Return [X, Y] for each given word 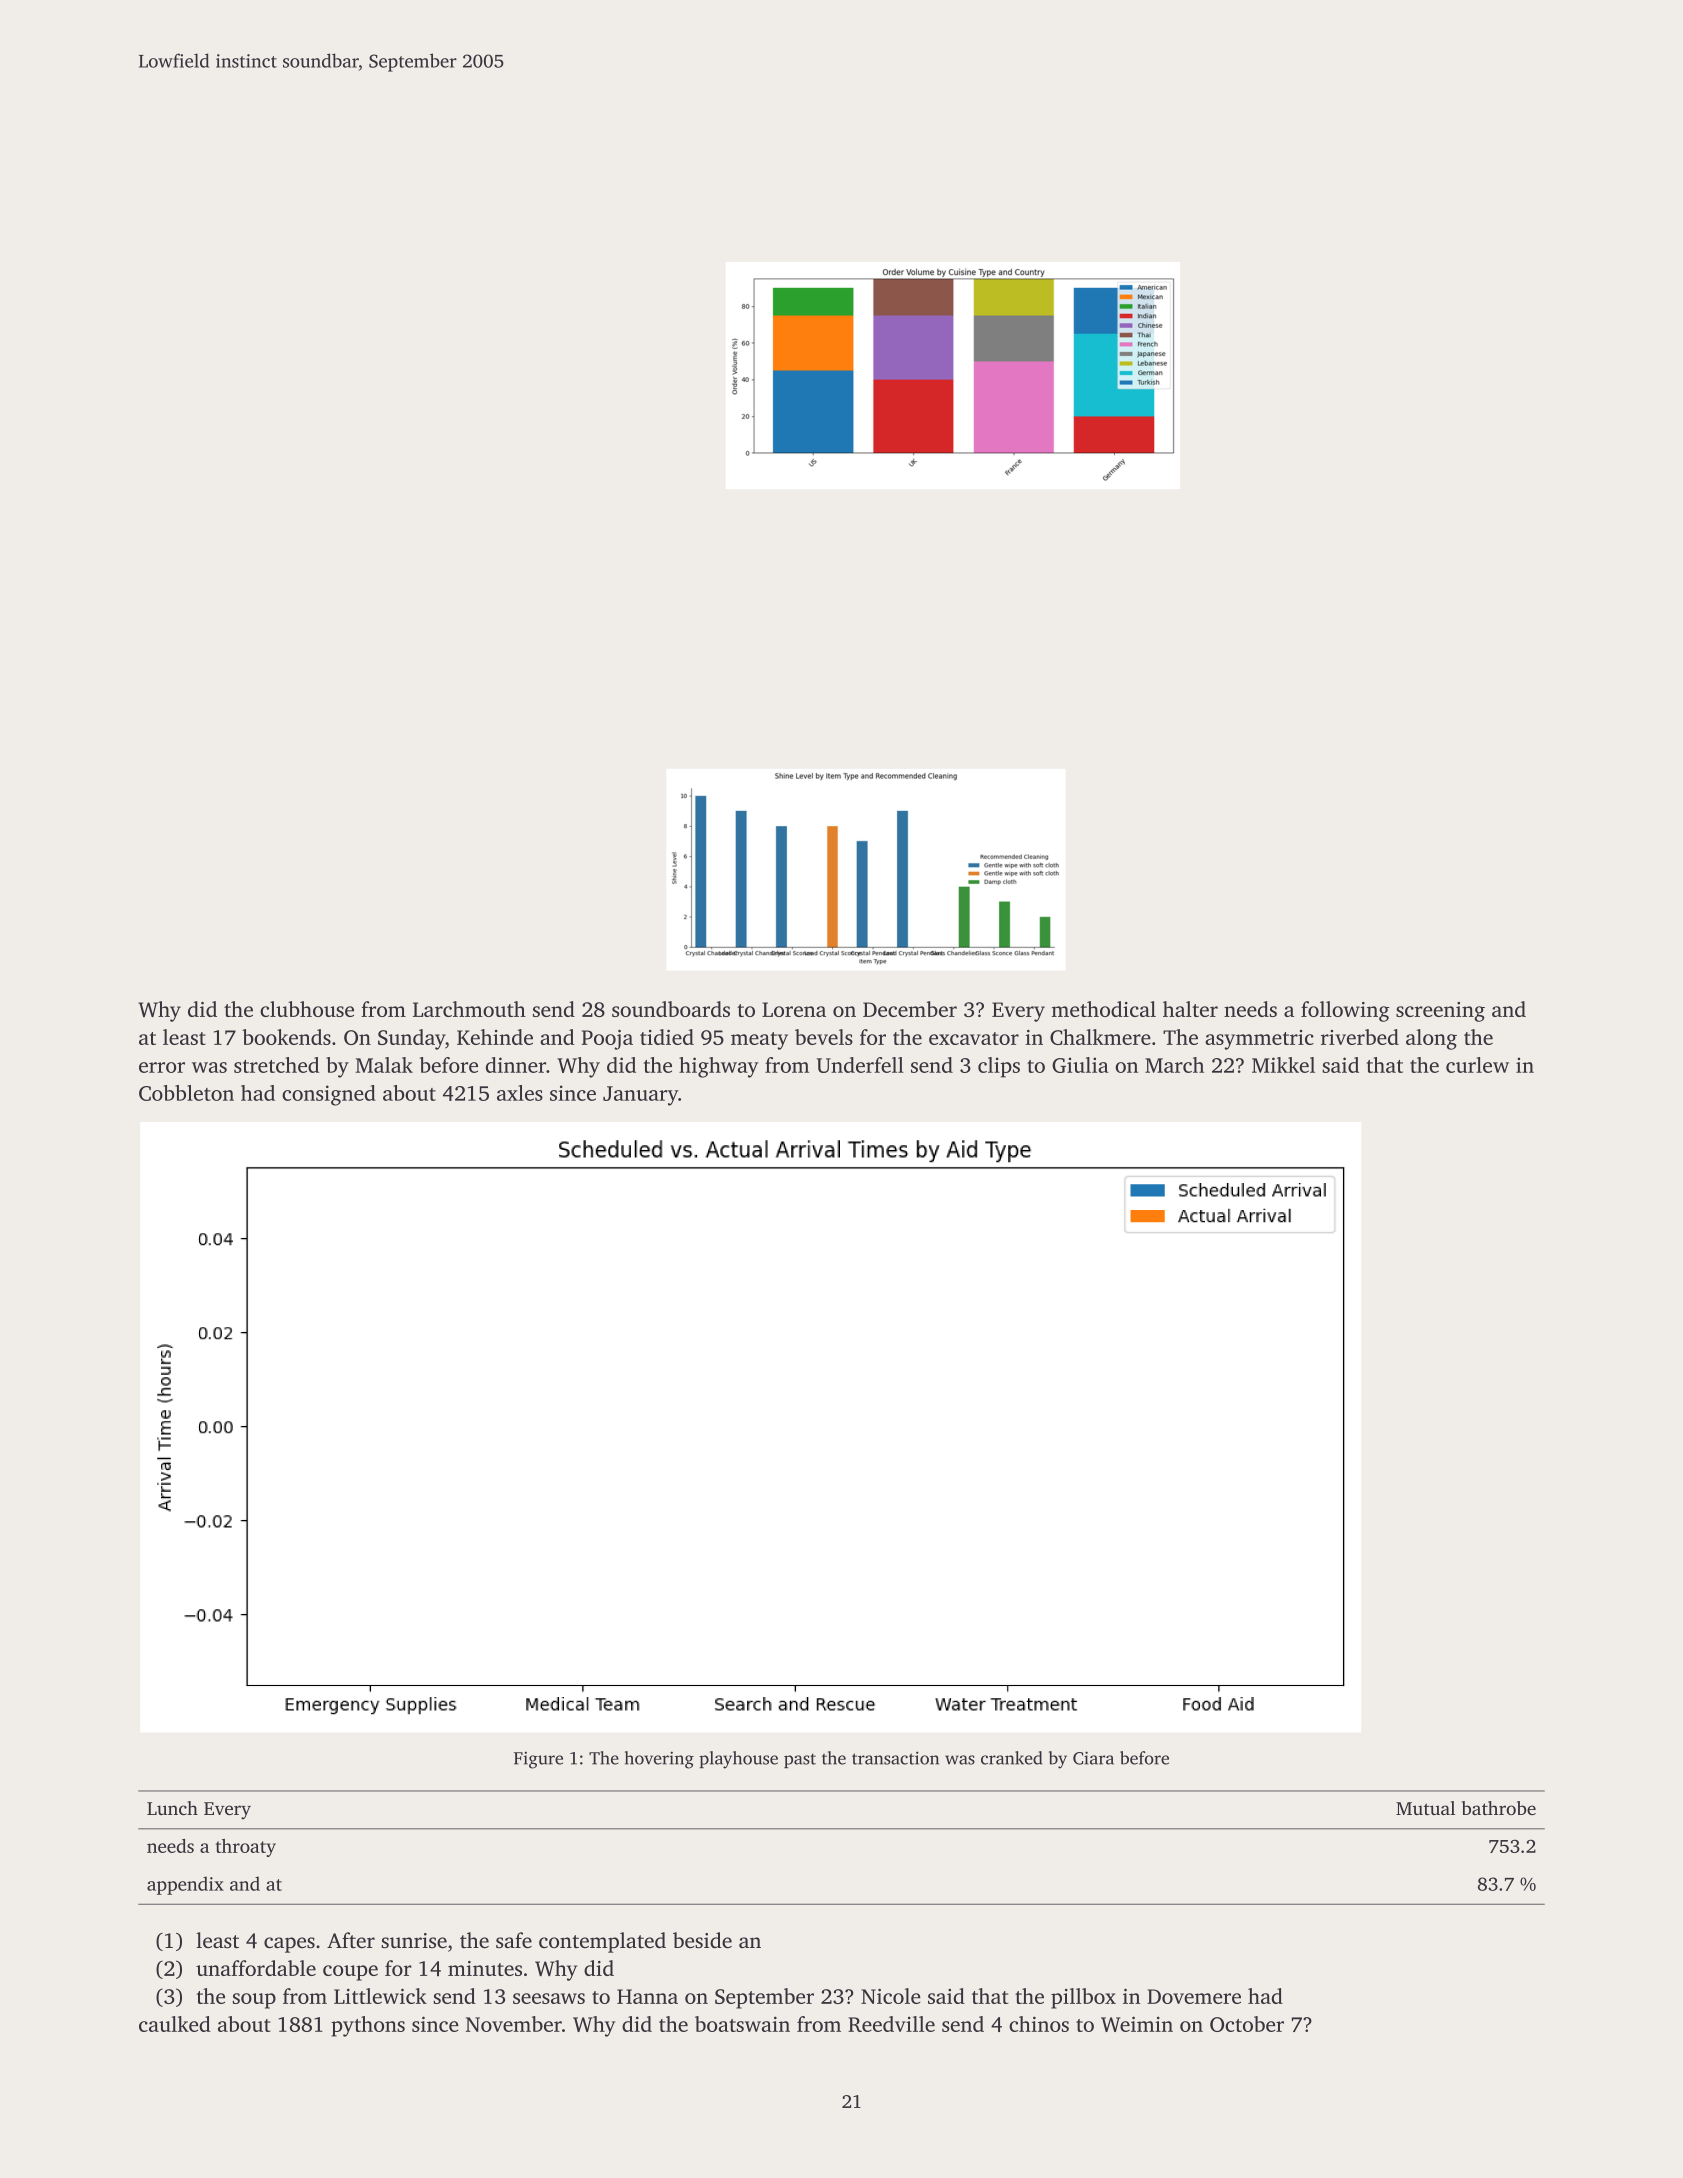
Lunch [172, 1808]
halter [1190, 1009]
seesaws [549, 1998]
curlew [1477, 1065]
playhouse [738, 1760]
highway [718, 1067]
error [162, 1067]
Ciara [1093, 1758]
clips [999, 1067]
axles [520, 1093]
